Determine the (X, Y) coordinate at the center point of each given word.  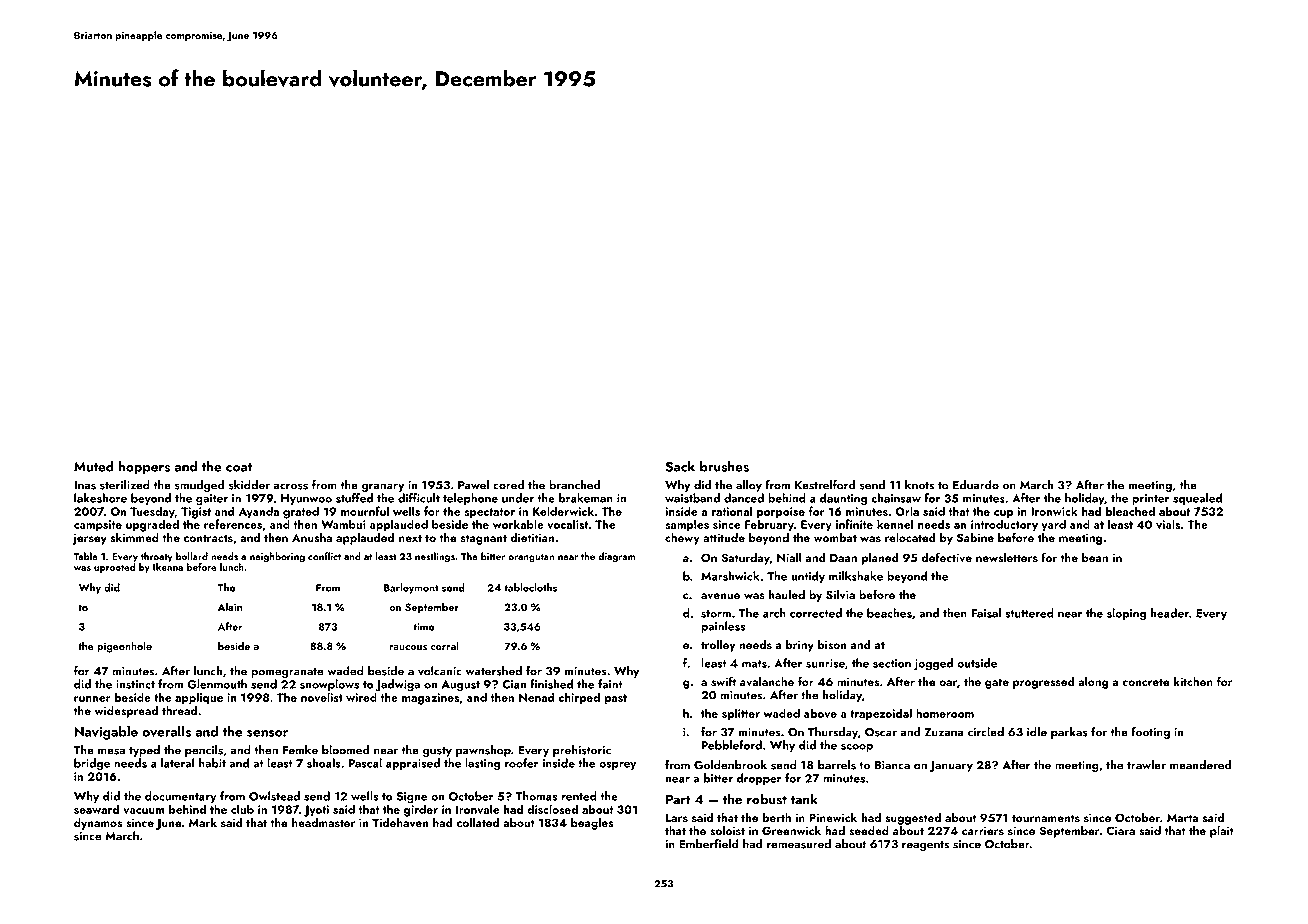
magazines (430, 699)
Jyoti (316, 811)
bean (1095, 557)
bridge (92, 764)
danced (744, 498)
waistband (692, 498)
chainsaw (896, 498)
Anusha (312, 537)
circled (986, 732)
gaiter (212, 500)
